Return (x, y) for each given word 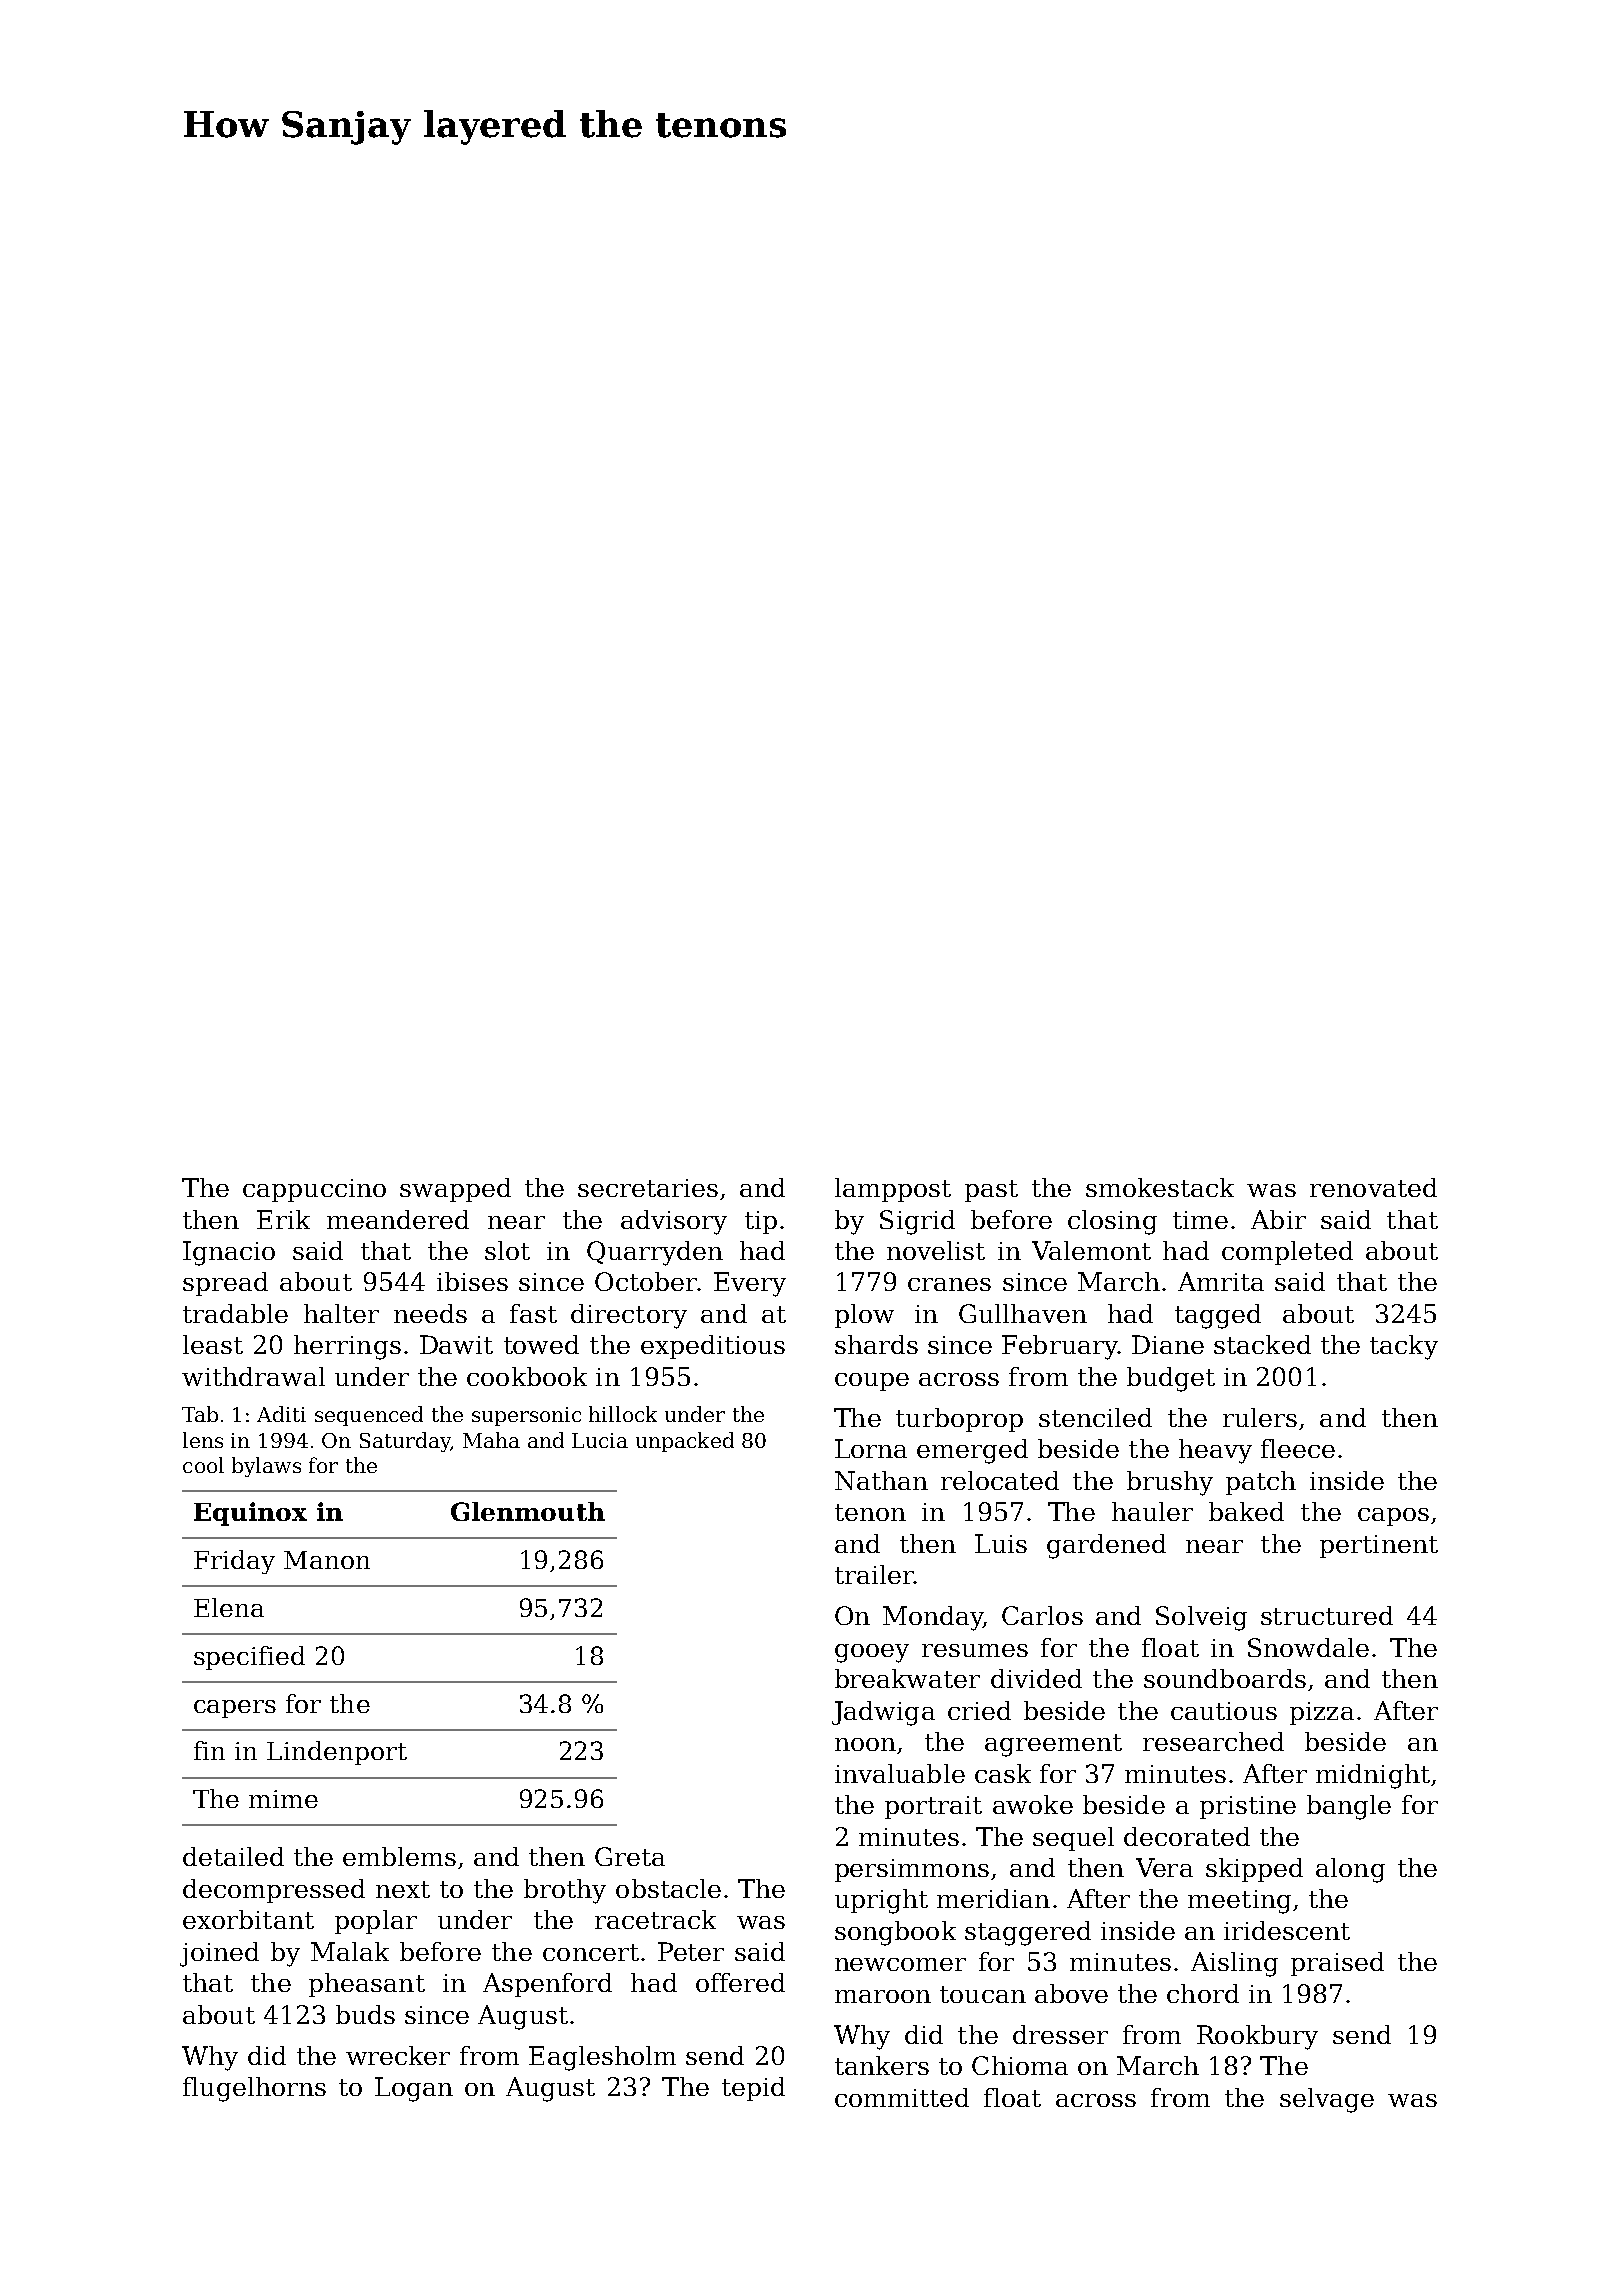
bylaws (266, 1467)
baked (1246, 1511)
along (1350, 1870)
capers (235, 1709)
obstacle (668, 1888)
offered (740, 1982)
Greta (630, 1856)
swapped (455, 1190)
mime (283, 1799)
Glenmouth (528, 1511)
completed (1287, 1253)
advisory (674, 1222)
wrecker (398, 2055)
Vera (1164, 1867)
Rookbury (1257, 2037)
